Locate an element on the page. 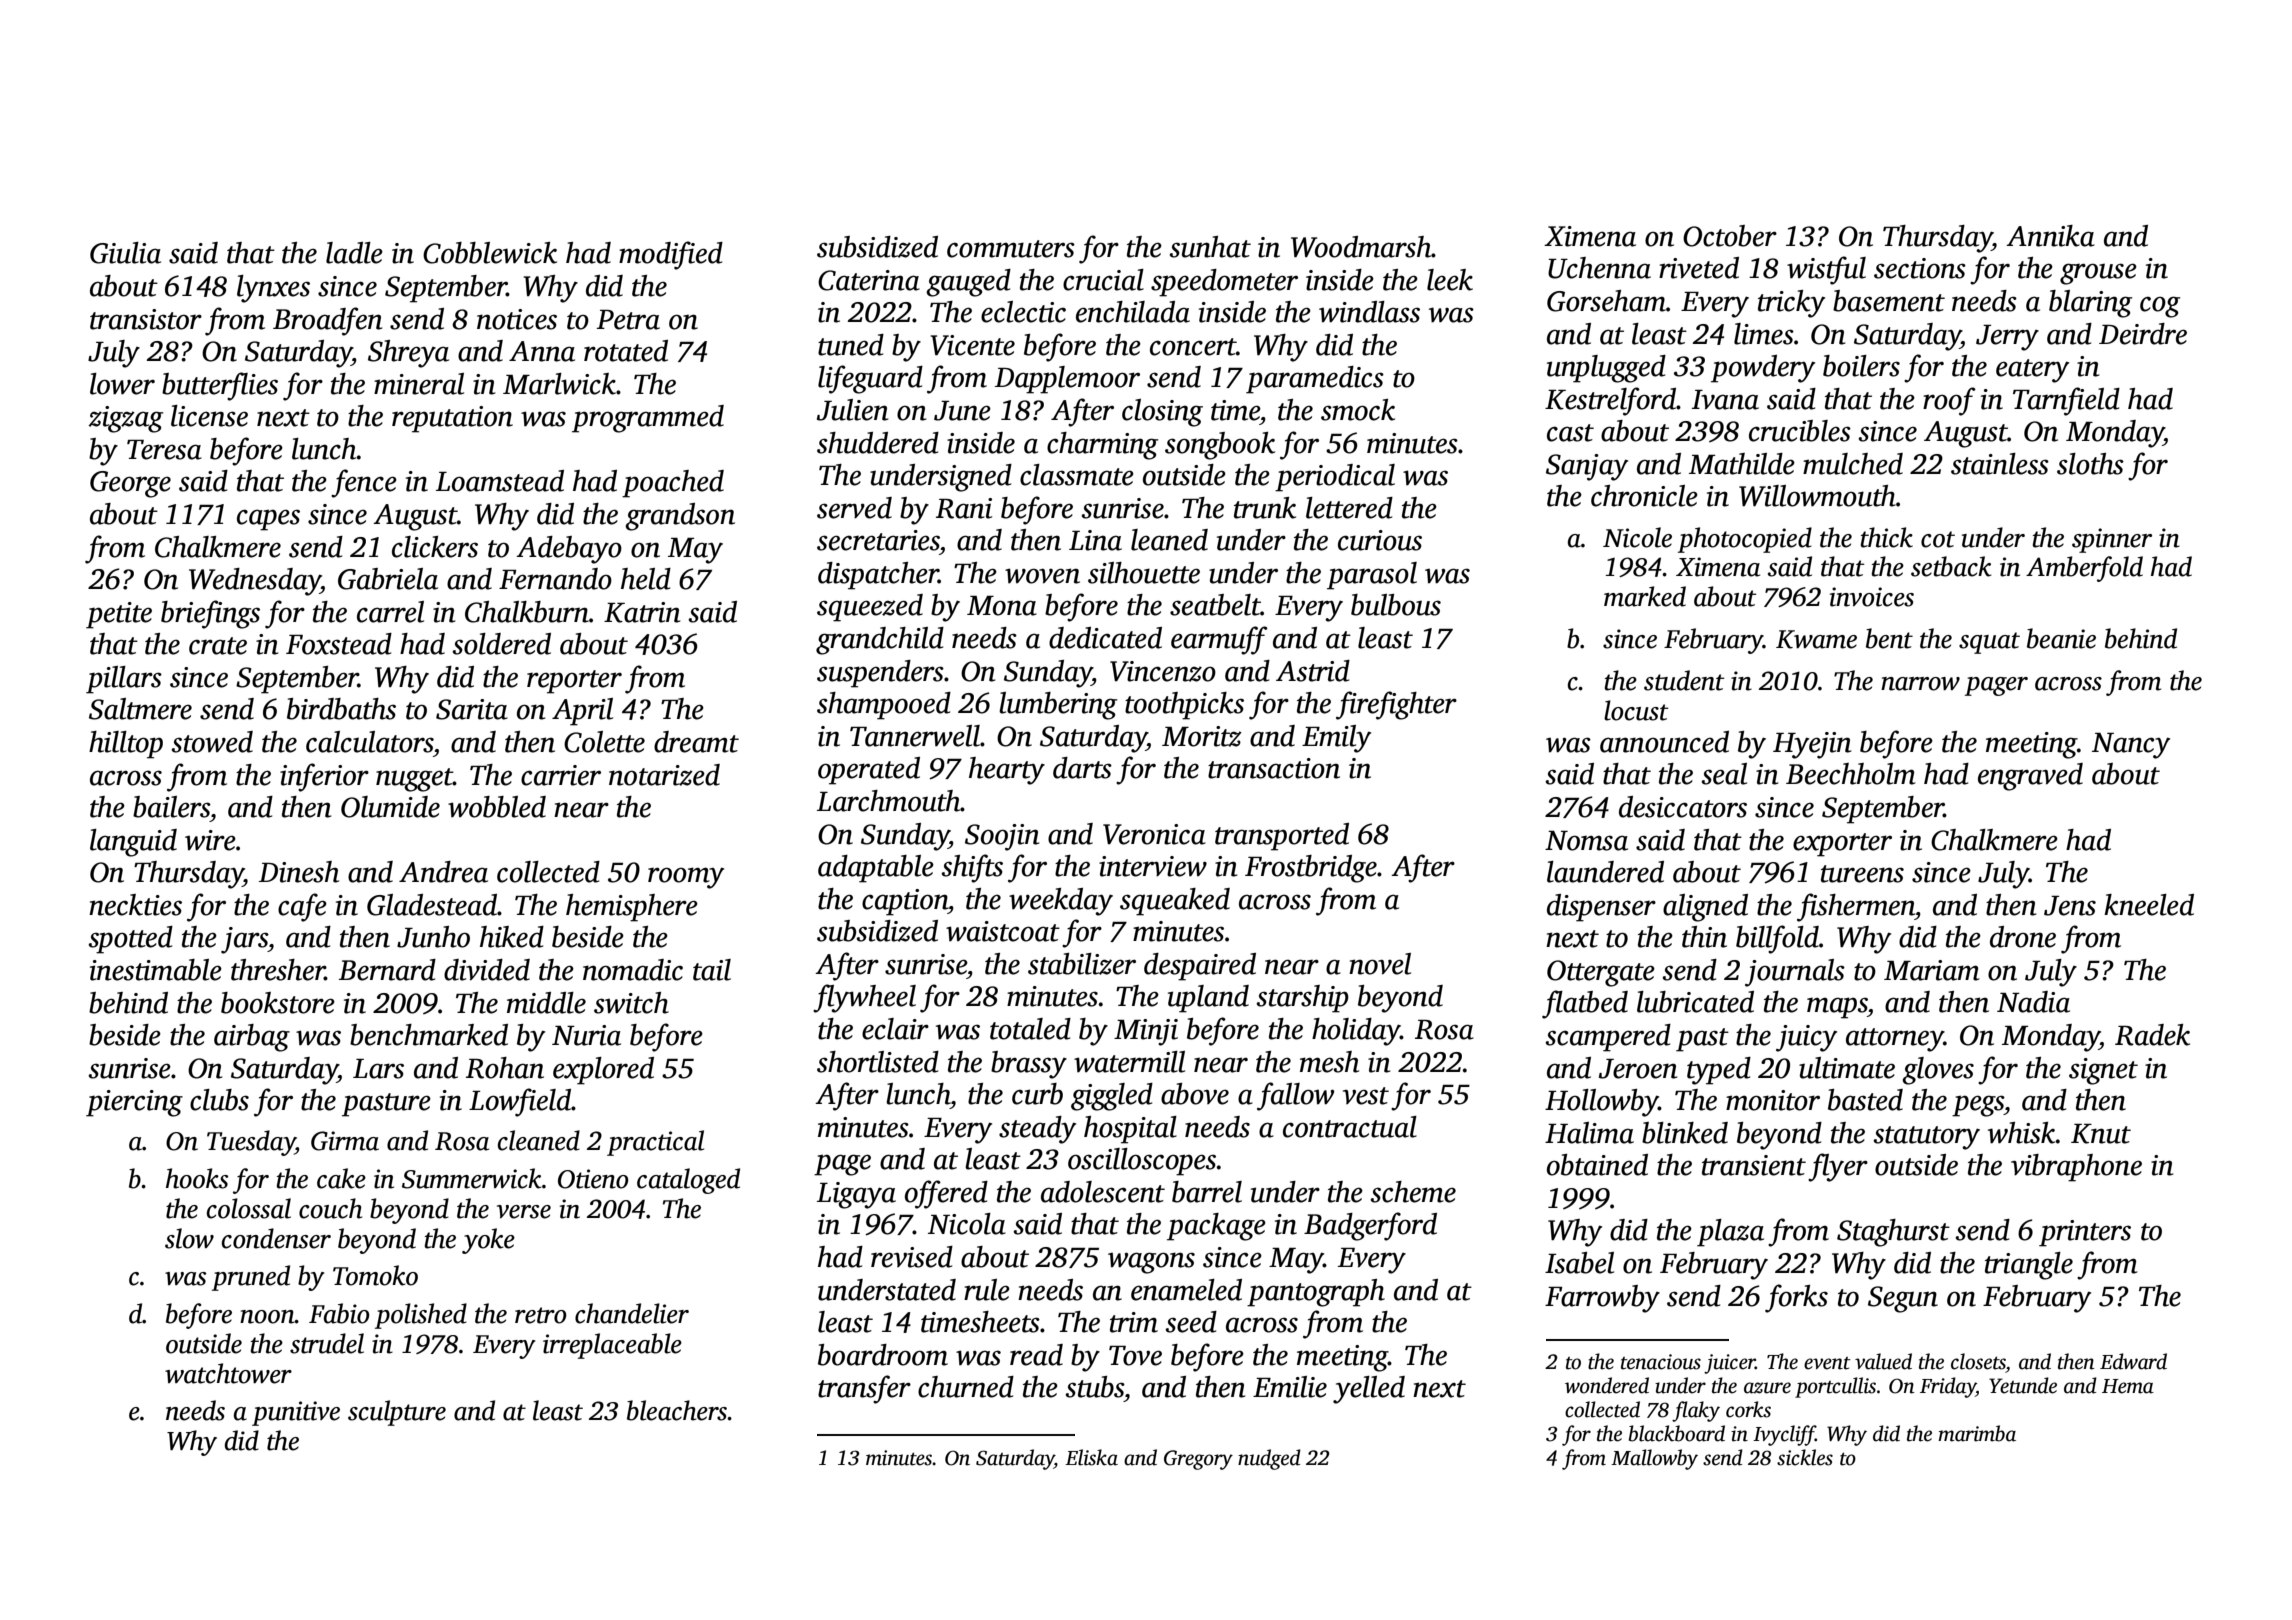 This page has width=2292, height=1620. wagons is located at coordinates (1151, 1263).
